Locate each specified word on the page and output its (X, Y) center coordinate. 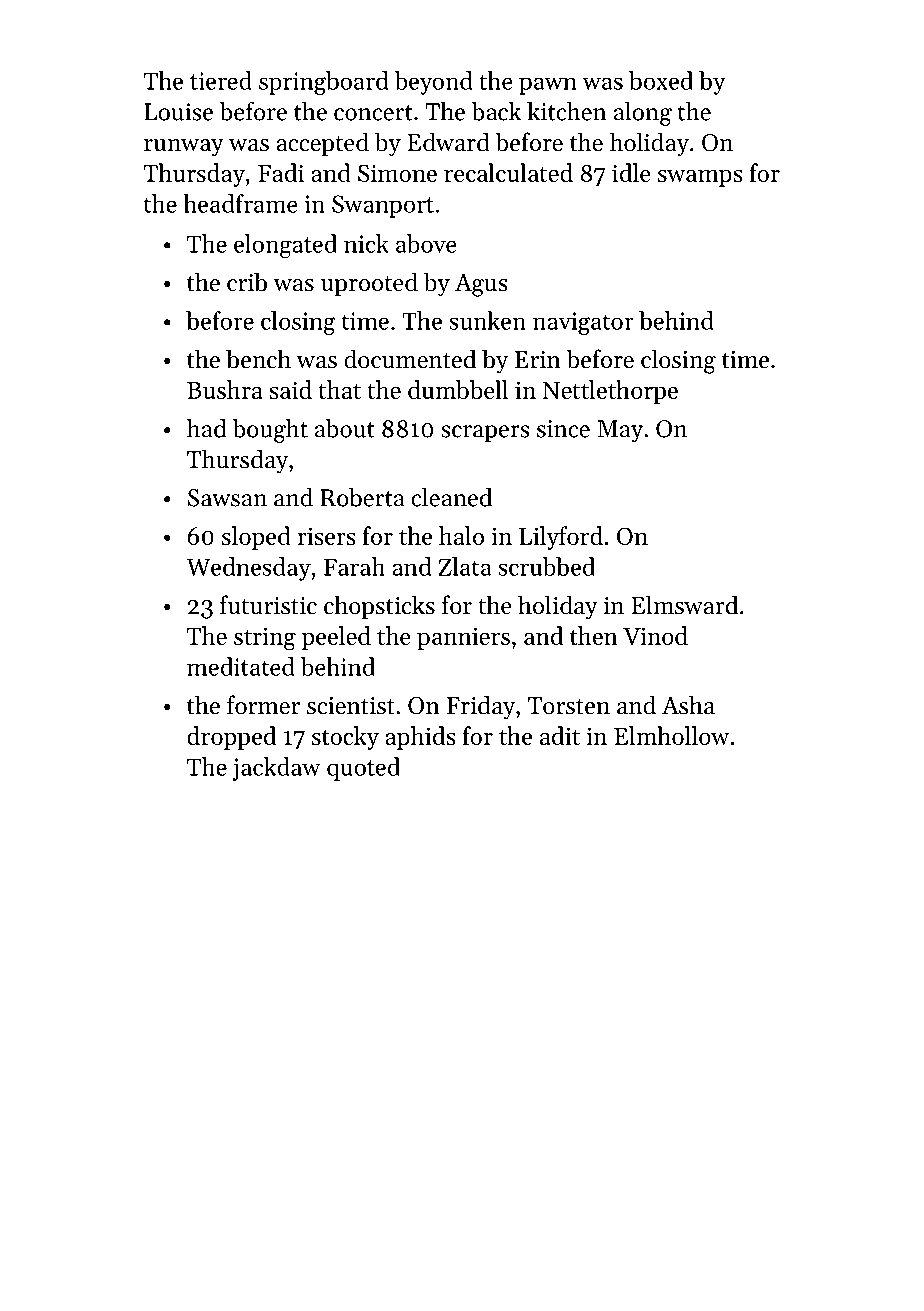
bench (258, 359)
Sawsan (227, 498)
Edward (448, 142)
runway (184, 147)
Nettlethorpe (610, 392)
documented (410, 359)
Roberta (362, 497)
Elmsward (684, 605)
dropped (232, 738)
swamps (700, 178)
